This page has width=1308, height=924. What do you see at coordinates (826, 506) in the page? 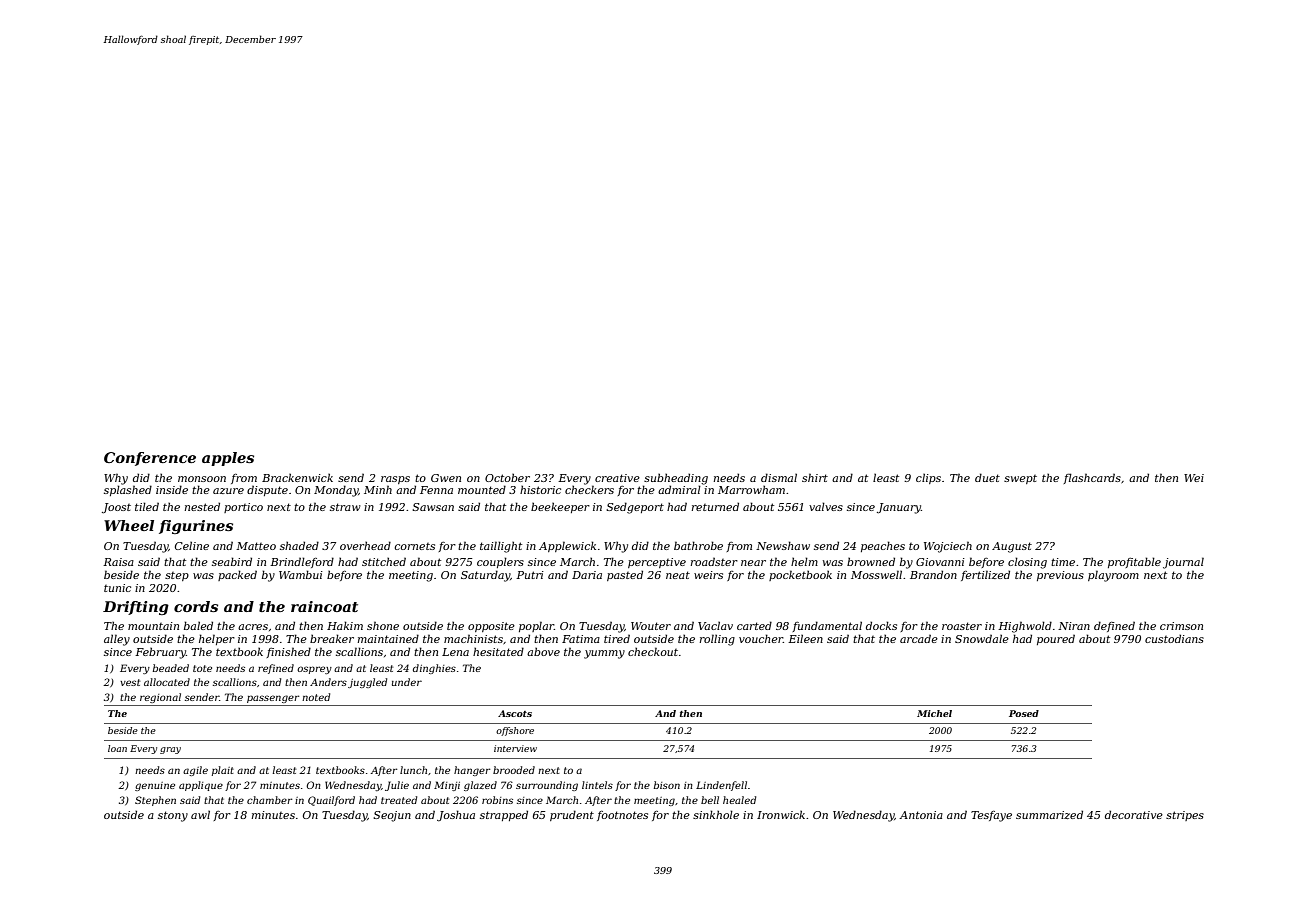
I see `valves` at bounding box center [826, 506].
